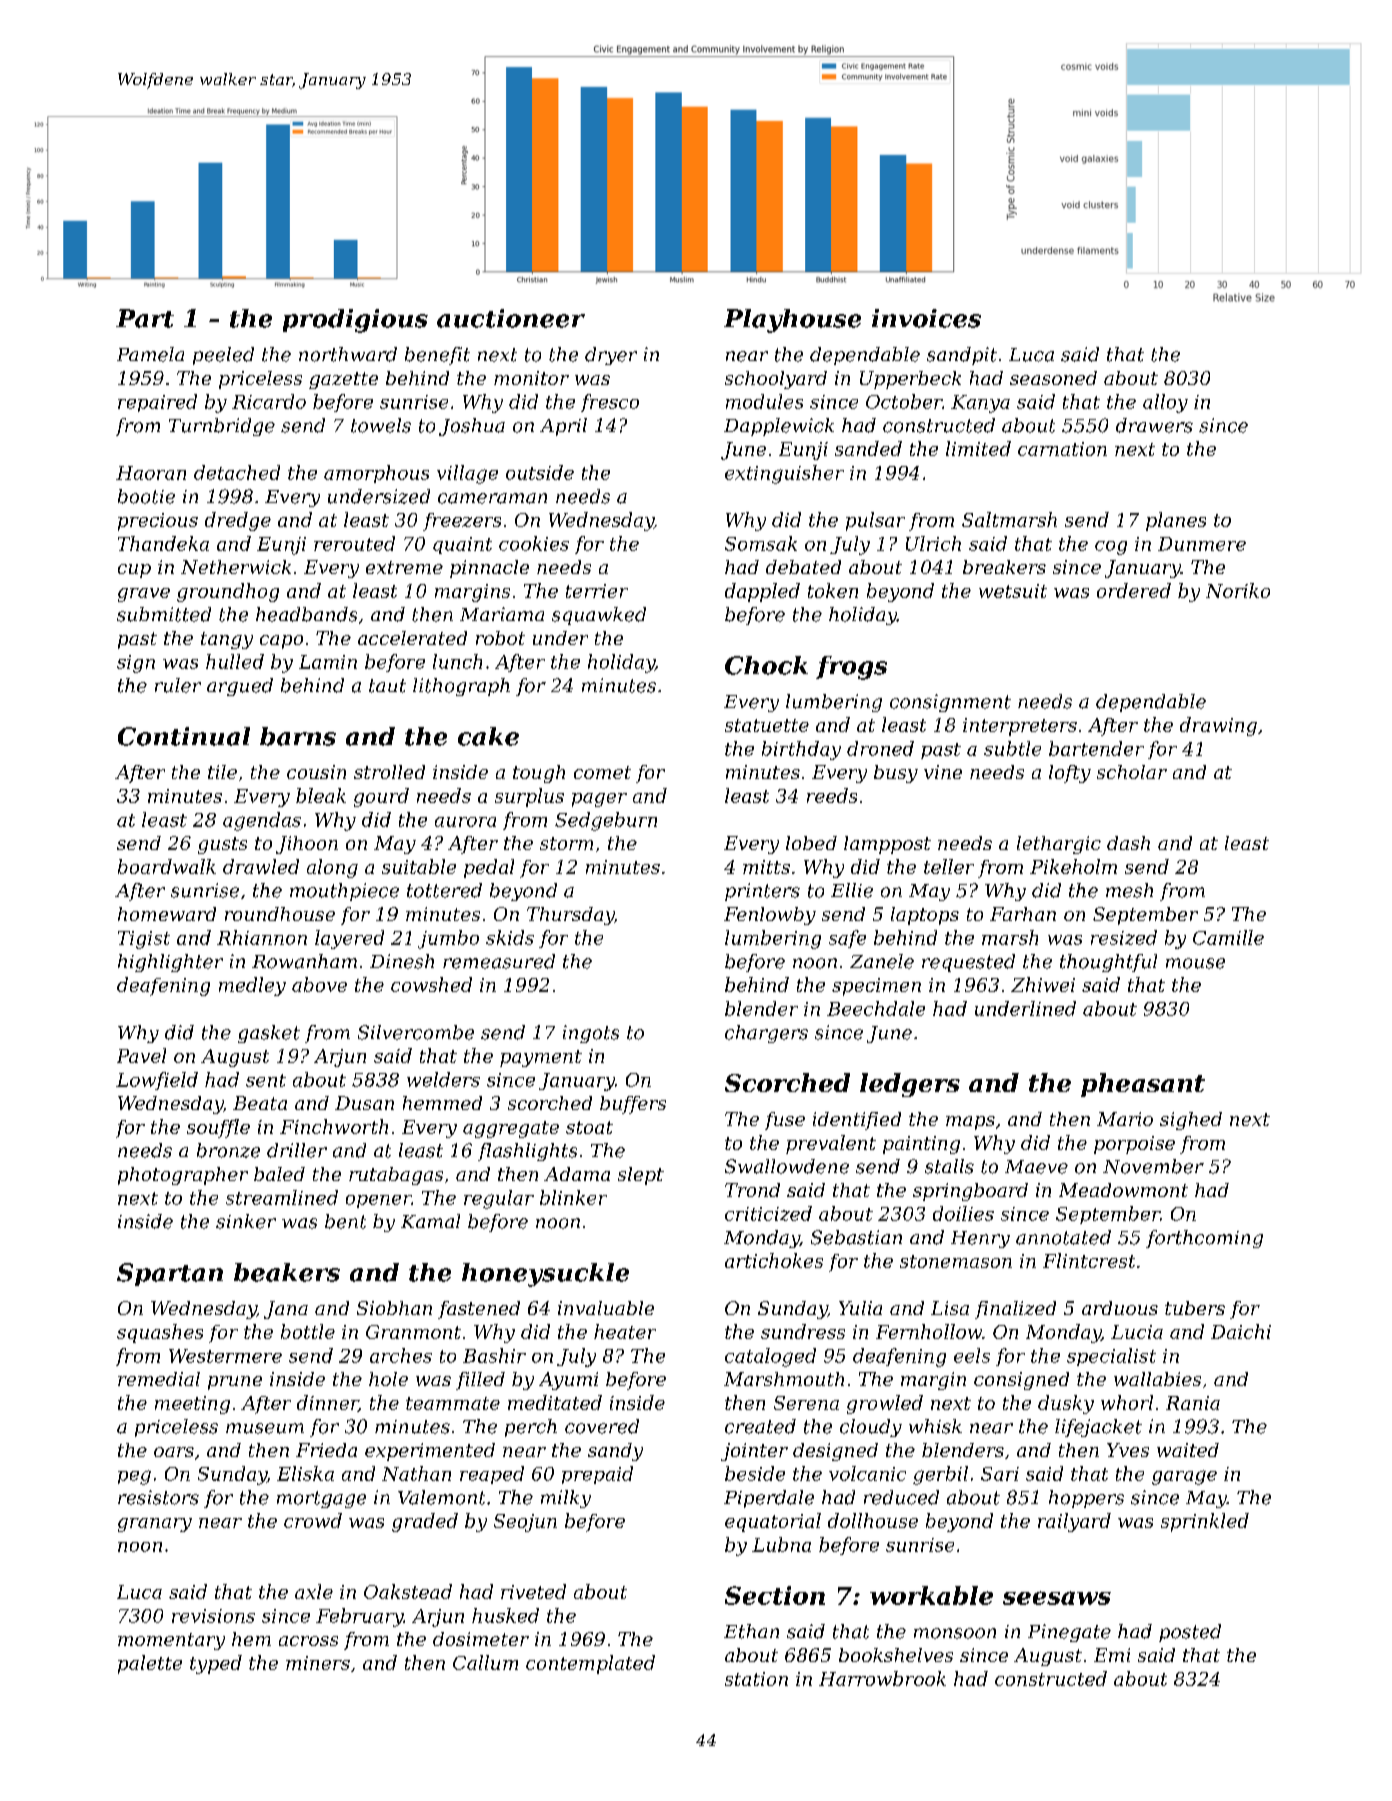  I want to click on Sebastian, so click(856, 1237).
